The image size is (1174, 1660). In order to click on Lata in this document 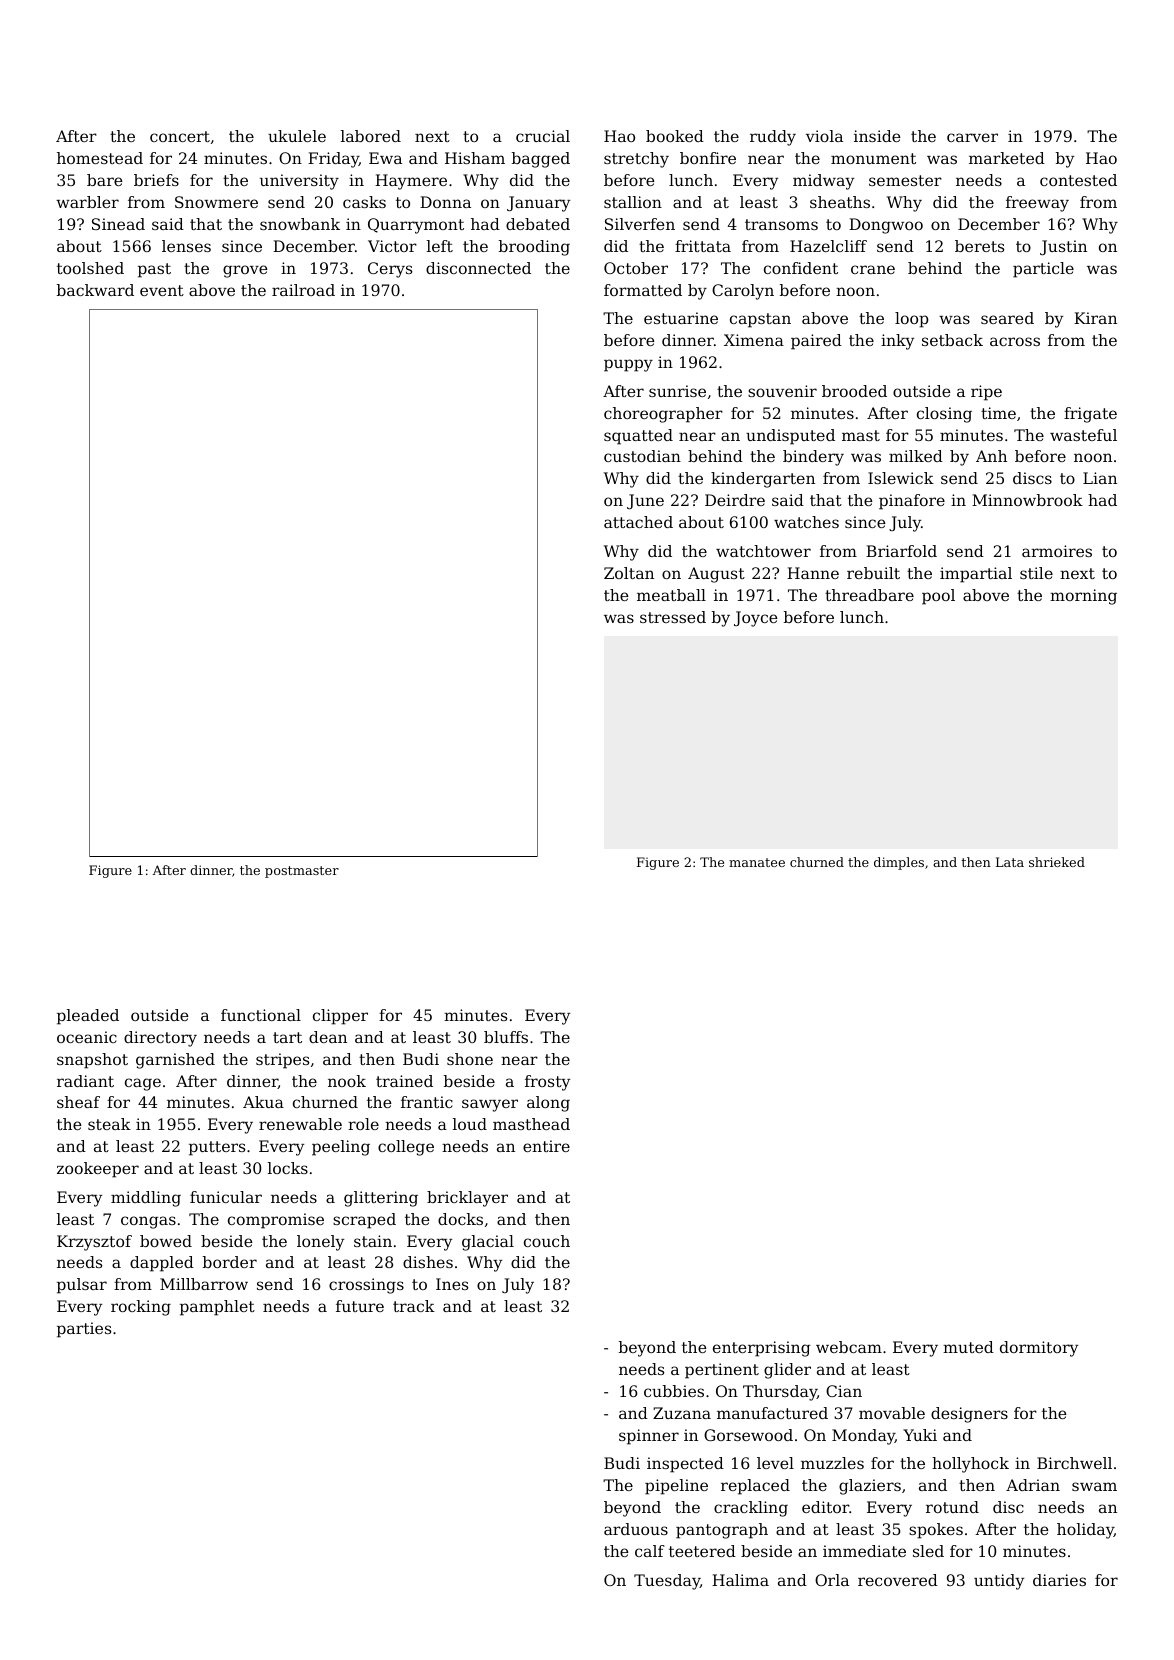, I will do `click(1010, 862)`.
